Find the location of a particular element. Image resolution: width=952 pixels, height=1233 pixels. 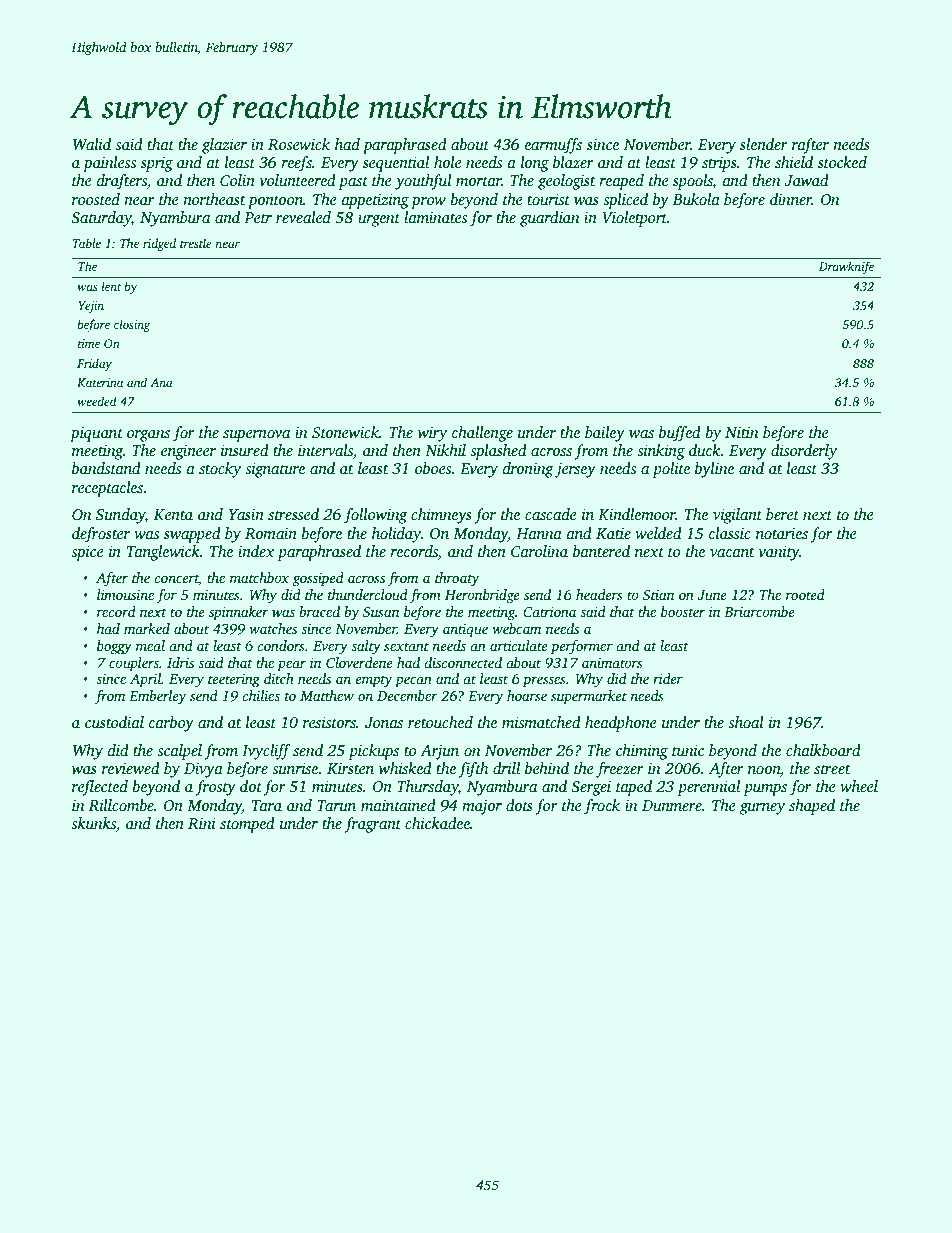

animators is located at coordinates (612, 663).
